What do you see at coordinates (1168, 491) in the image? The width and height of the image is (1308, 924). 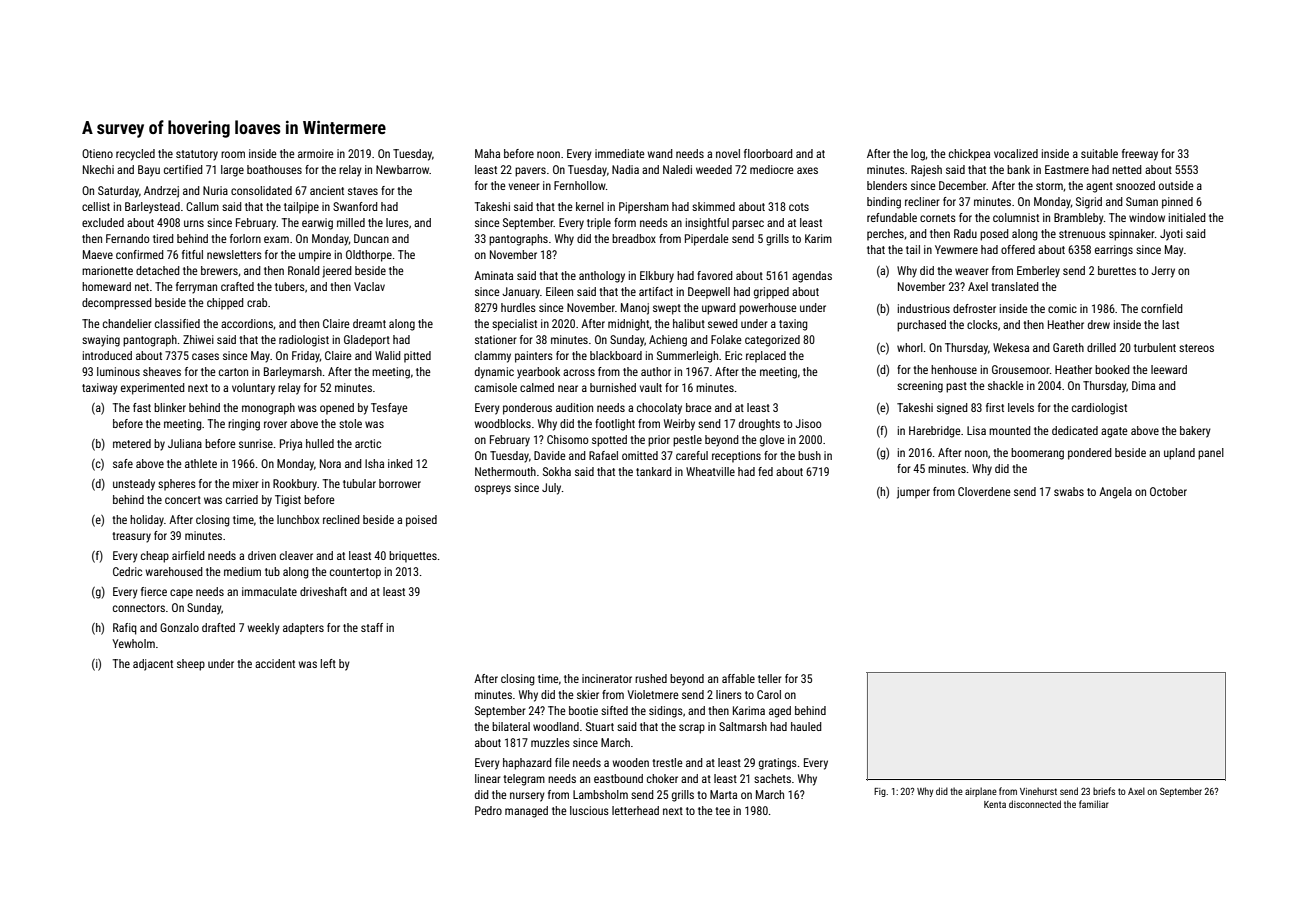 I see `October` at bounding box center [1168, 491].
